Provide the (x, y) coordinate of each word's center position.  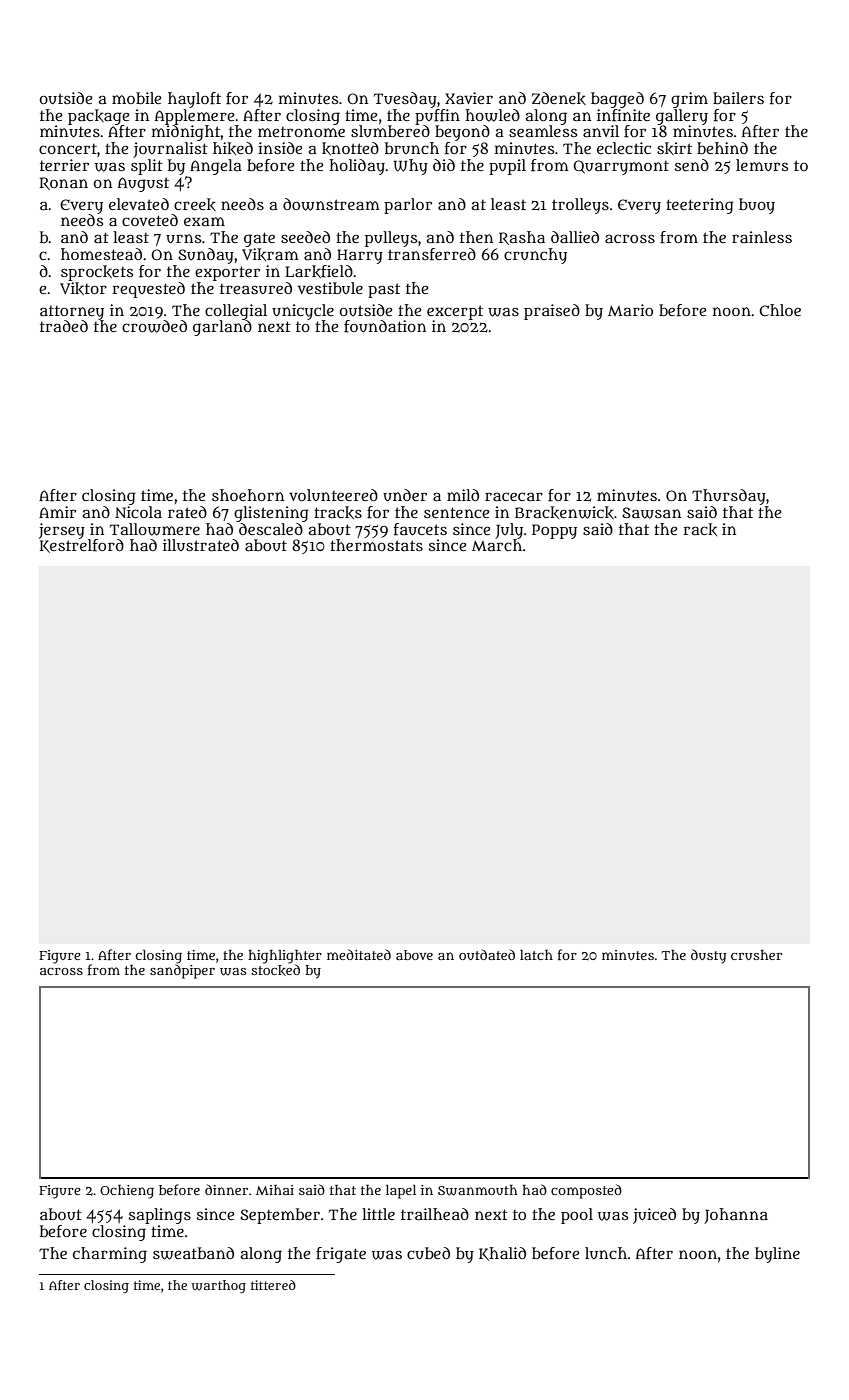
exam (204, 221)
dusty (708, 956)
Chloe (780, 310)
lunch (606, 1253)
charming (110, 1255)
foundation (385, 326)
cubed (428, 1253)
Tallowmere (155, 529)
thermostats (376, 545)
